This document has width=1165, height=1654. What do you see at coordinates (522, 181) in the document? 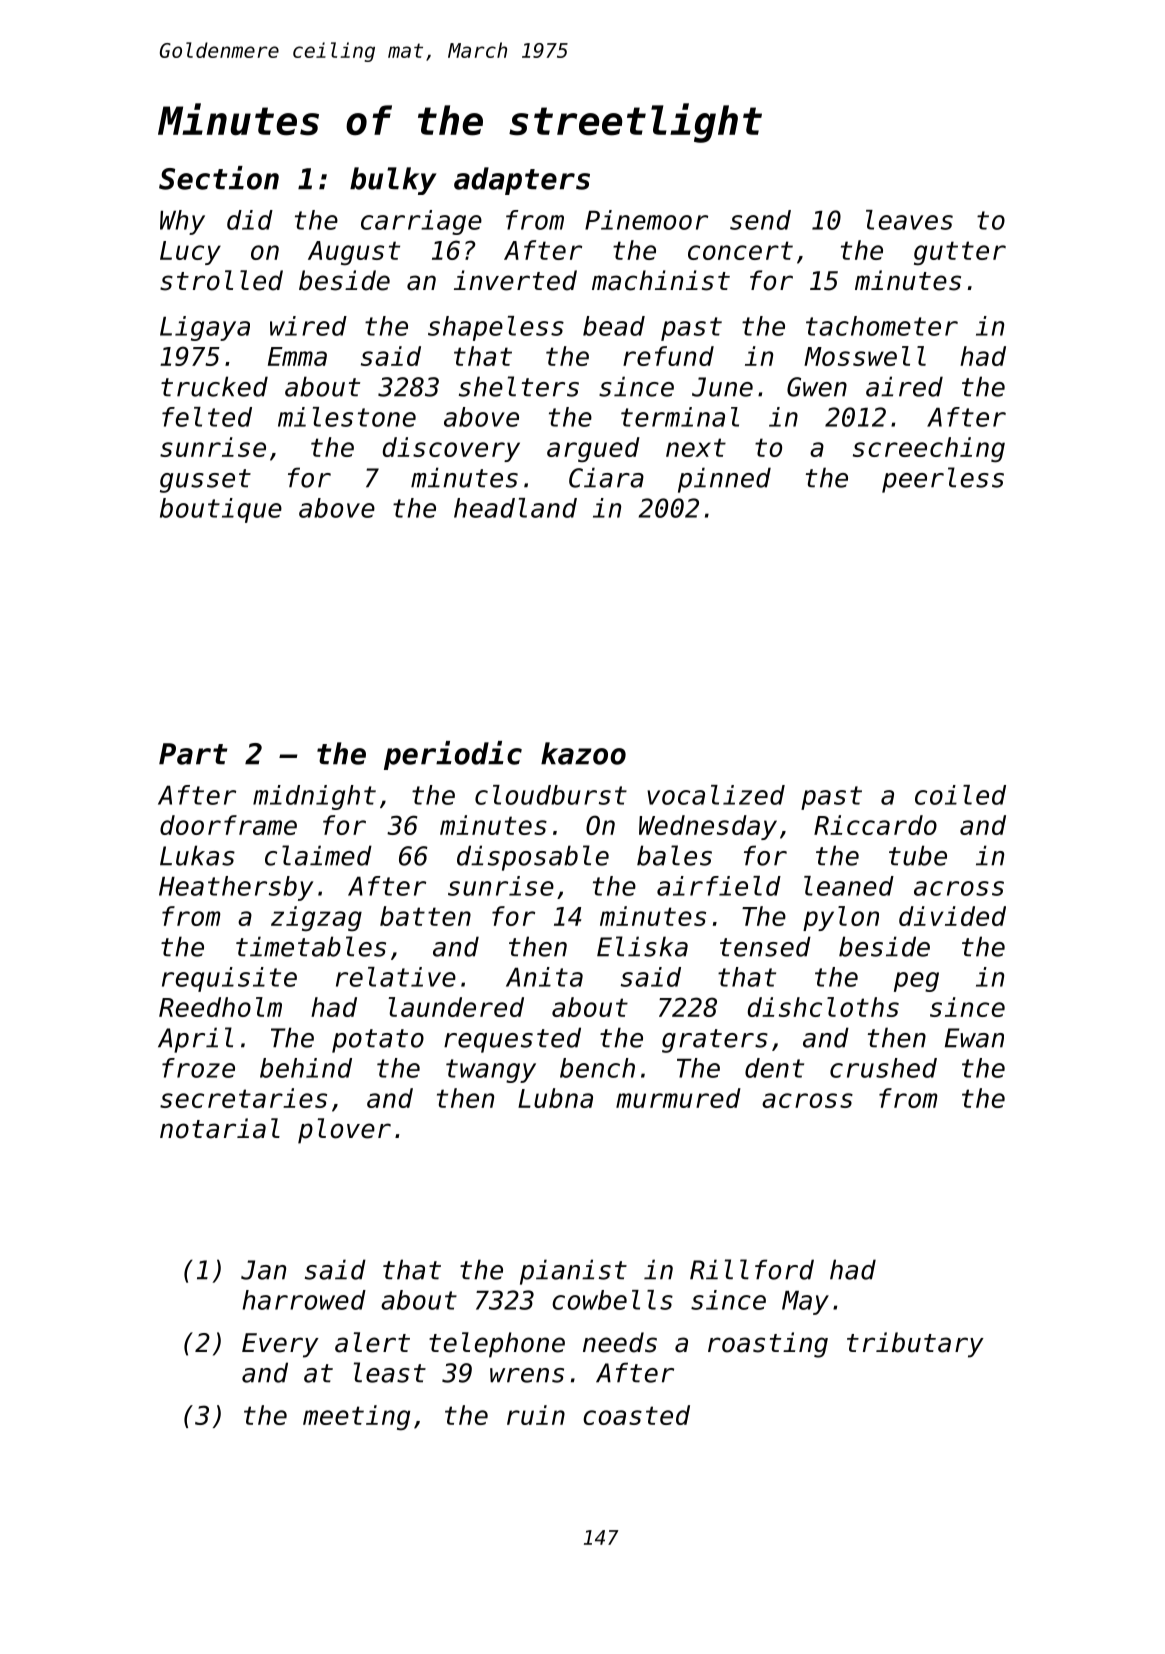
I see `adapters` at bounding box center [522, 181].
